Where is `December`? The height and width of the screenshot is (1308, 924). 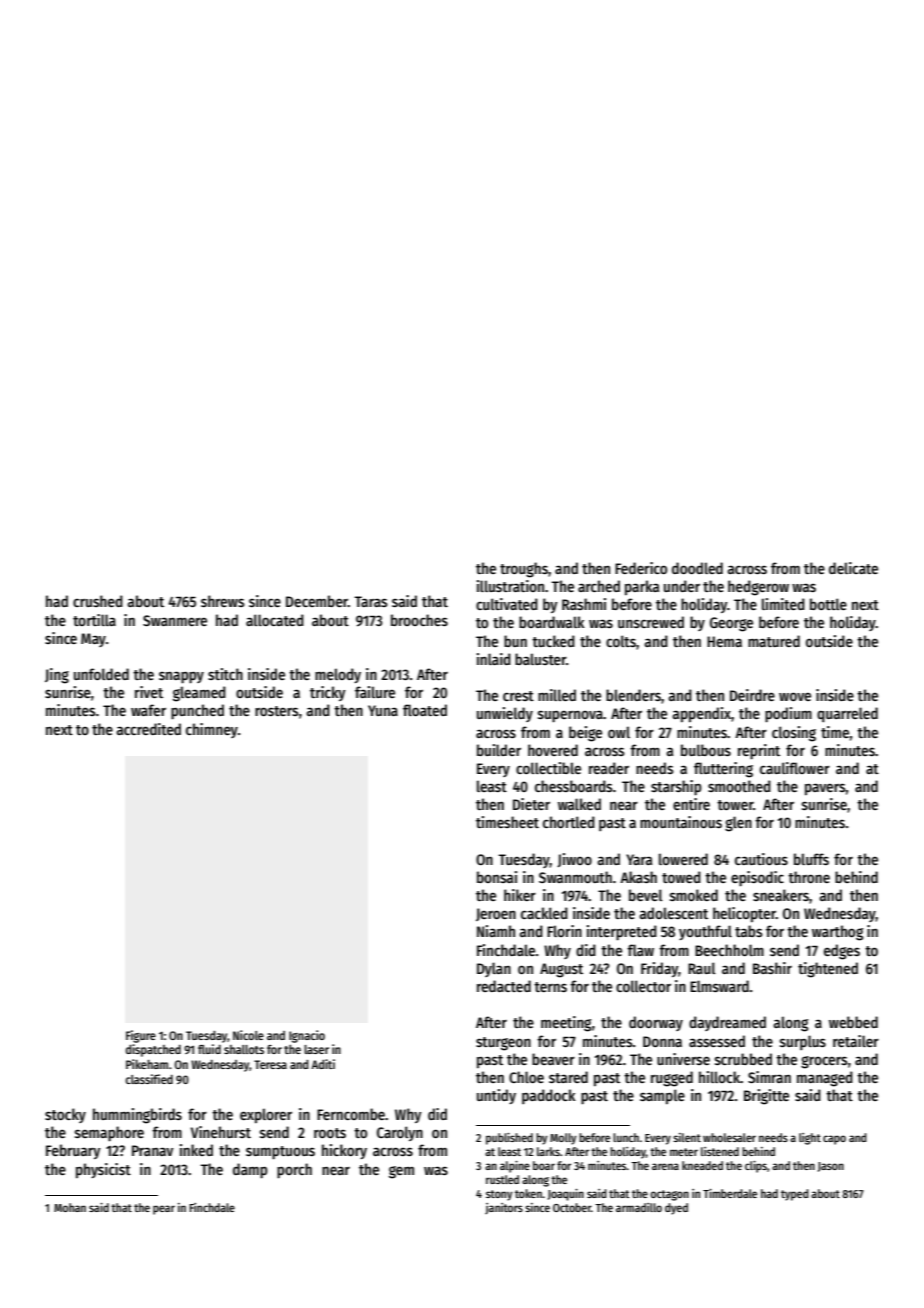 December is located at coordinates (317, 601).
